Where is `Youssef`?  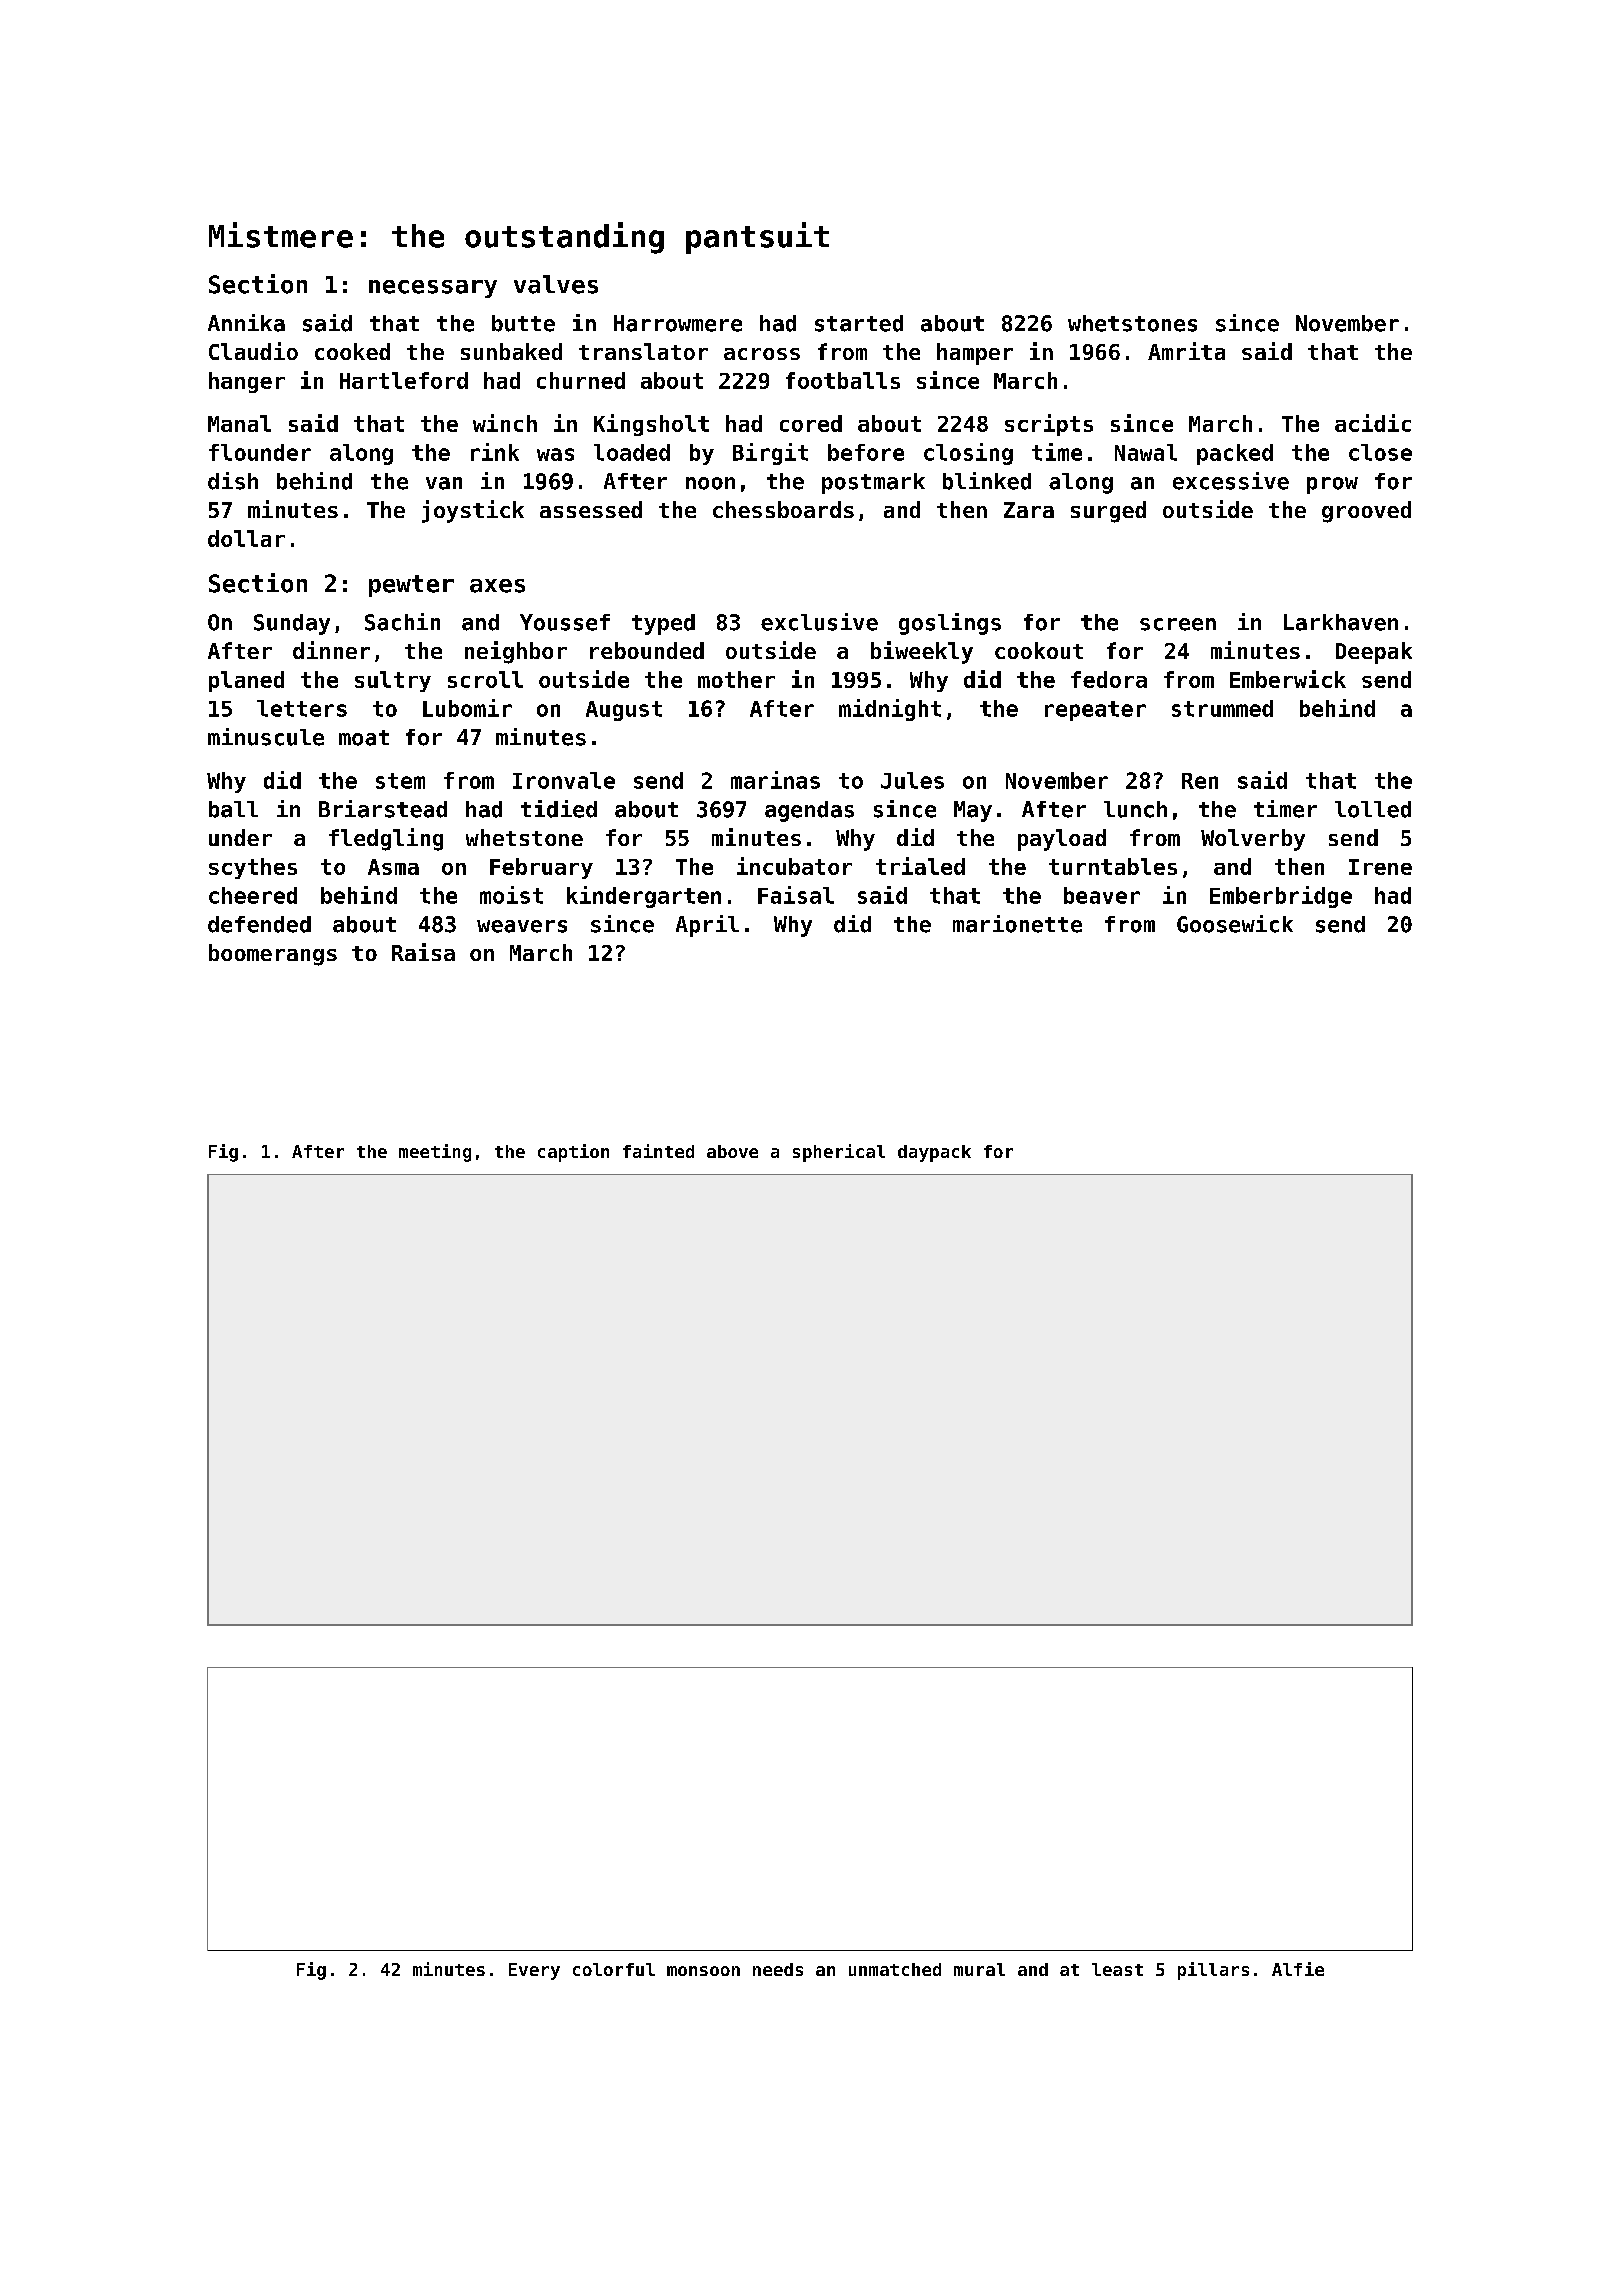
Youssef is located at coordinates (565, 622).
